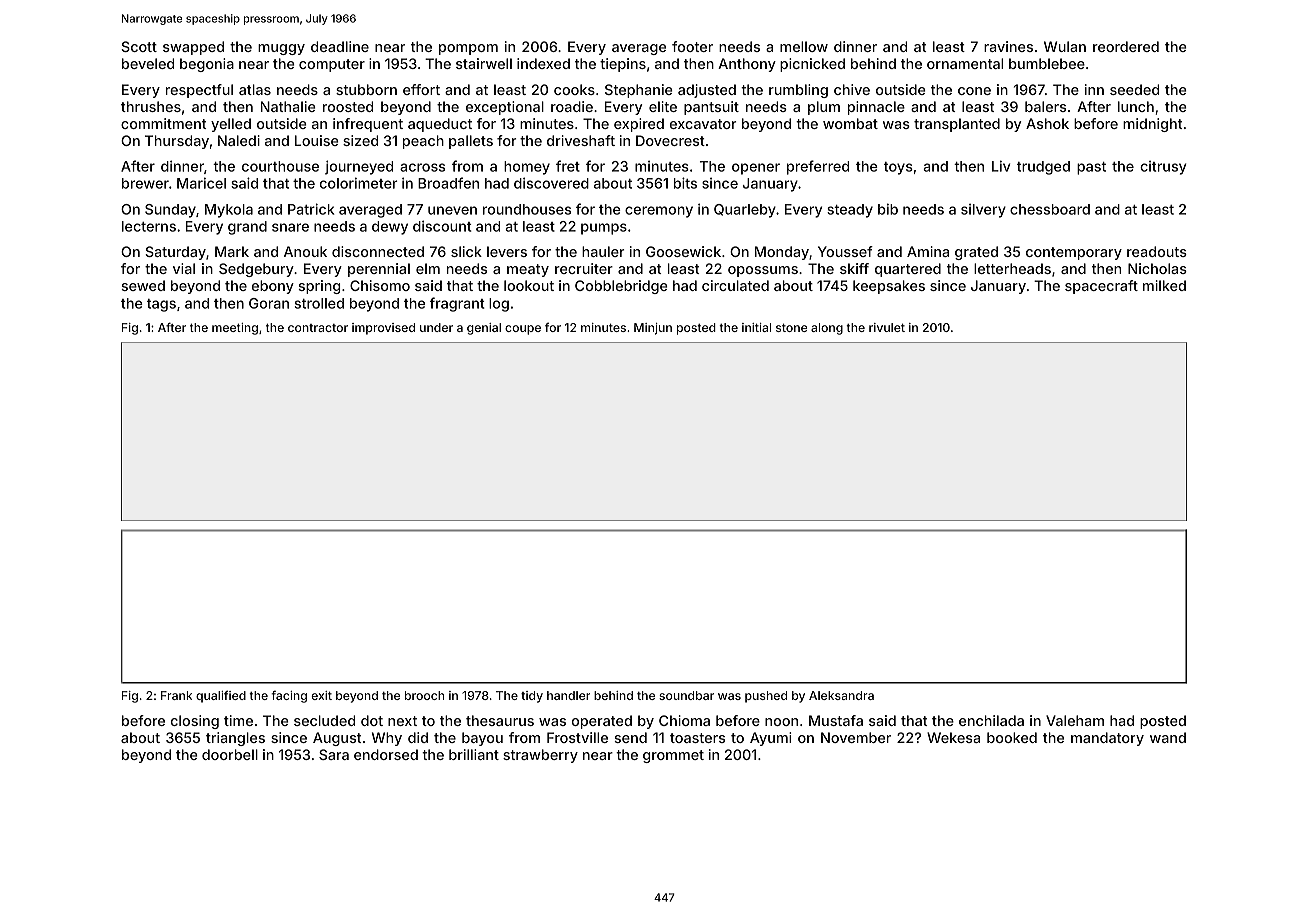 The height and width of the image is (924, 1308). Describe the element at coordinates (623, 65) in the image. I see `tiepins` at that location.
